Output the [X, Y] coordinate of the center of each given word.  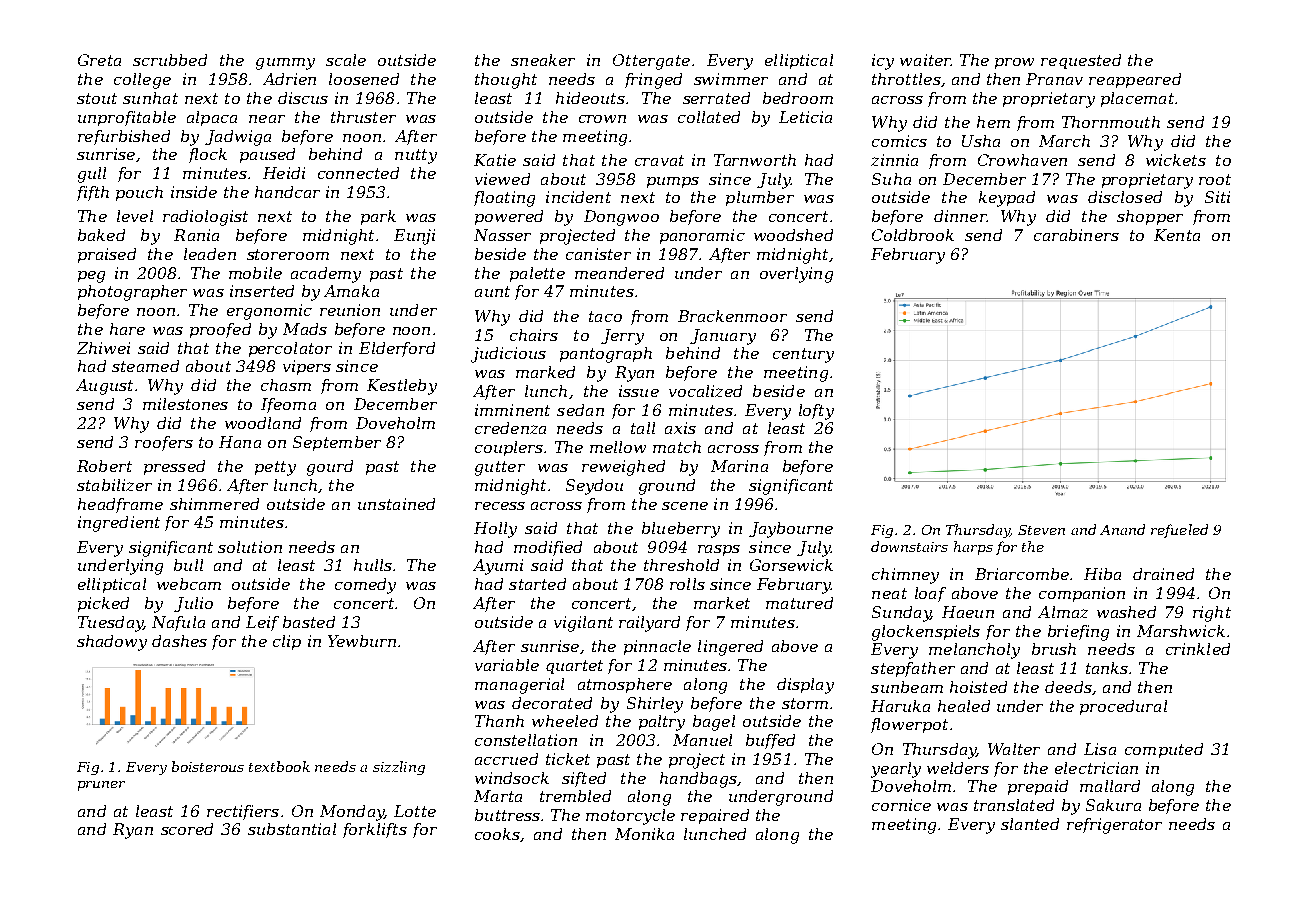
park [378, 217]
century [803, 355]
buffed [770, 741]
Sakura [1113, 805]
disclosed [1125, 197]
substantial [292, 829]
